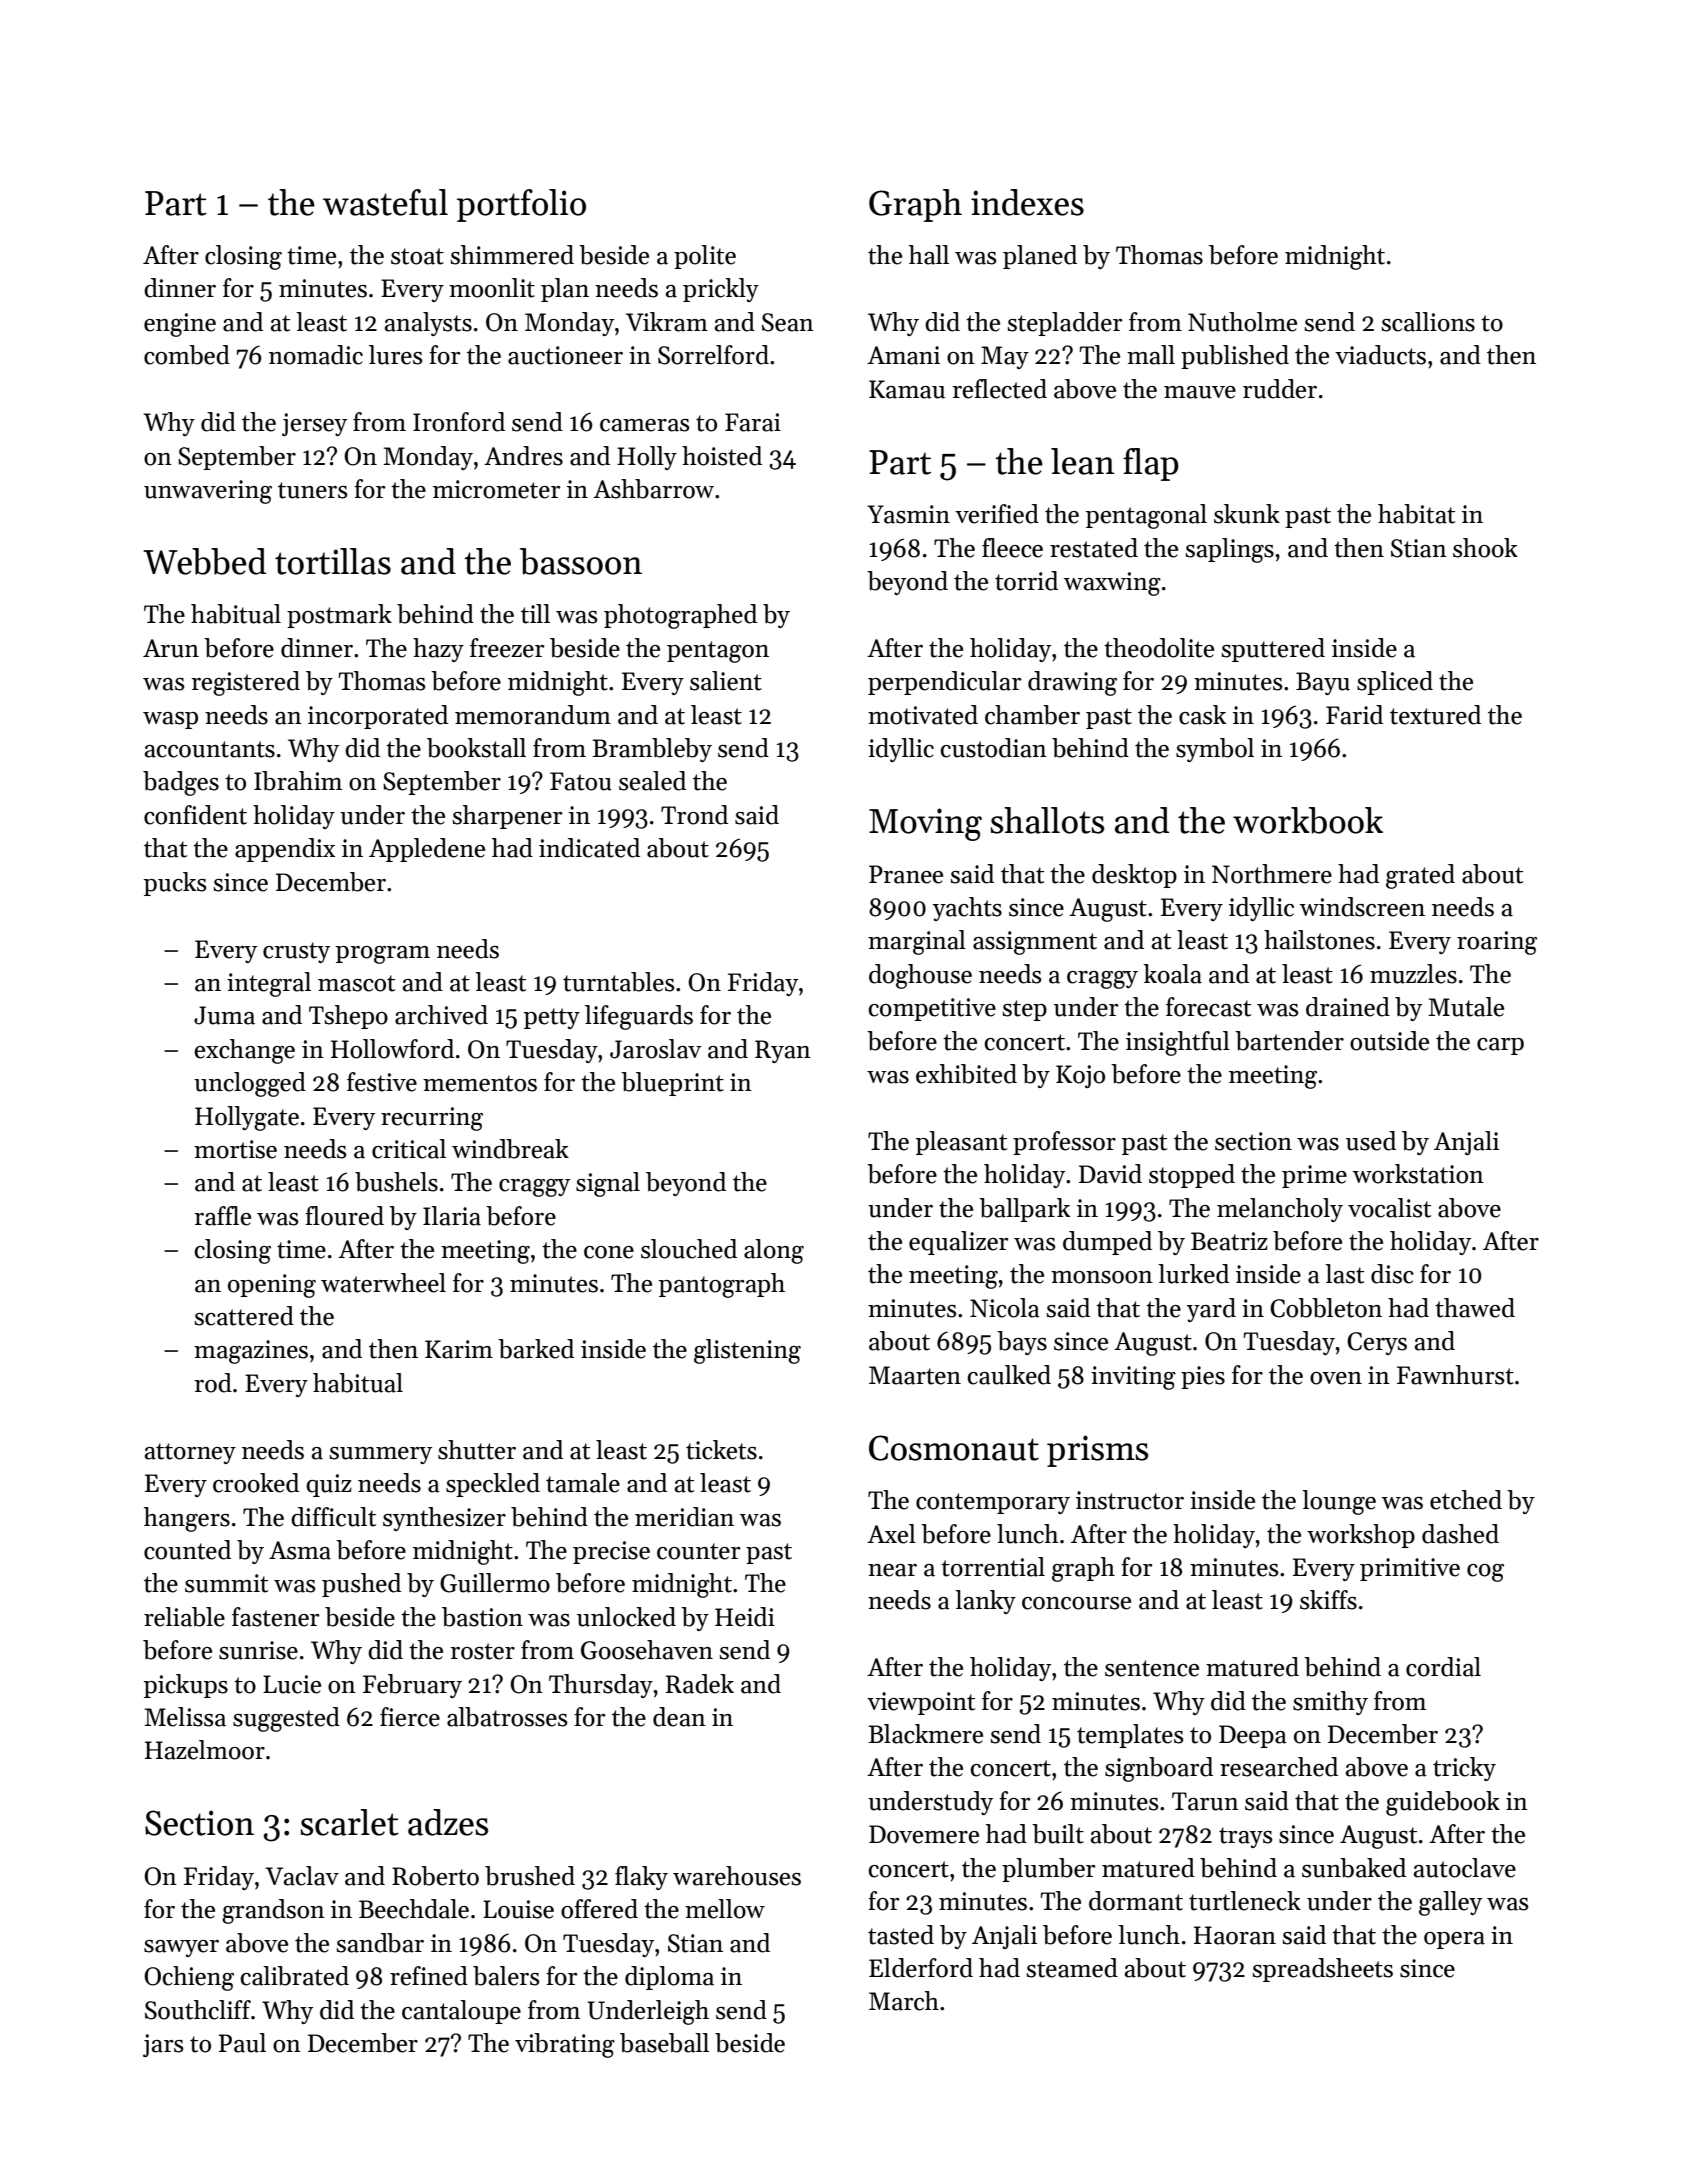 This screenshot has width=1683, height=2178. Describe the element at coordinates (314, 424) in the screenshot. I see `jersey` at that location.
